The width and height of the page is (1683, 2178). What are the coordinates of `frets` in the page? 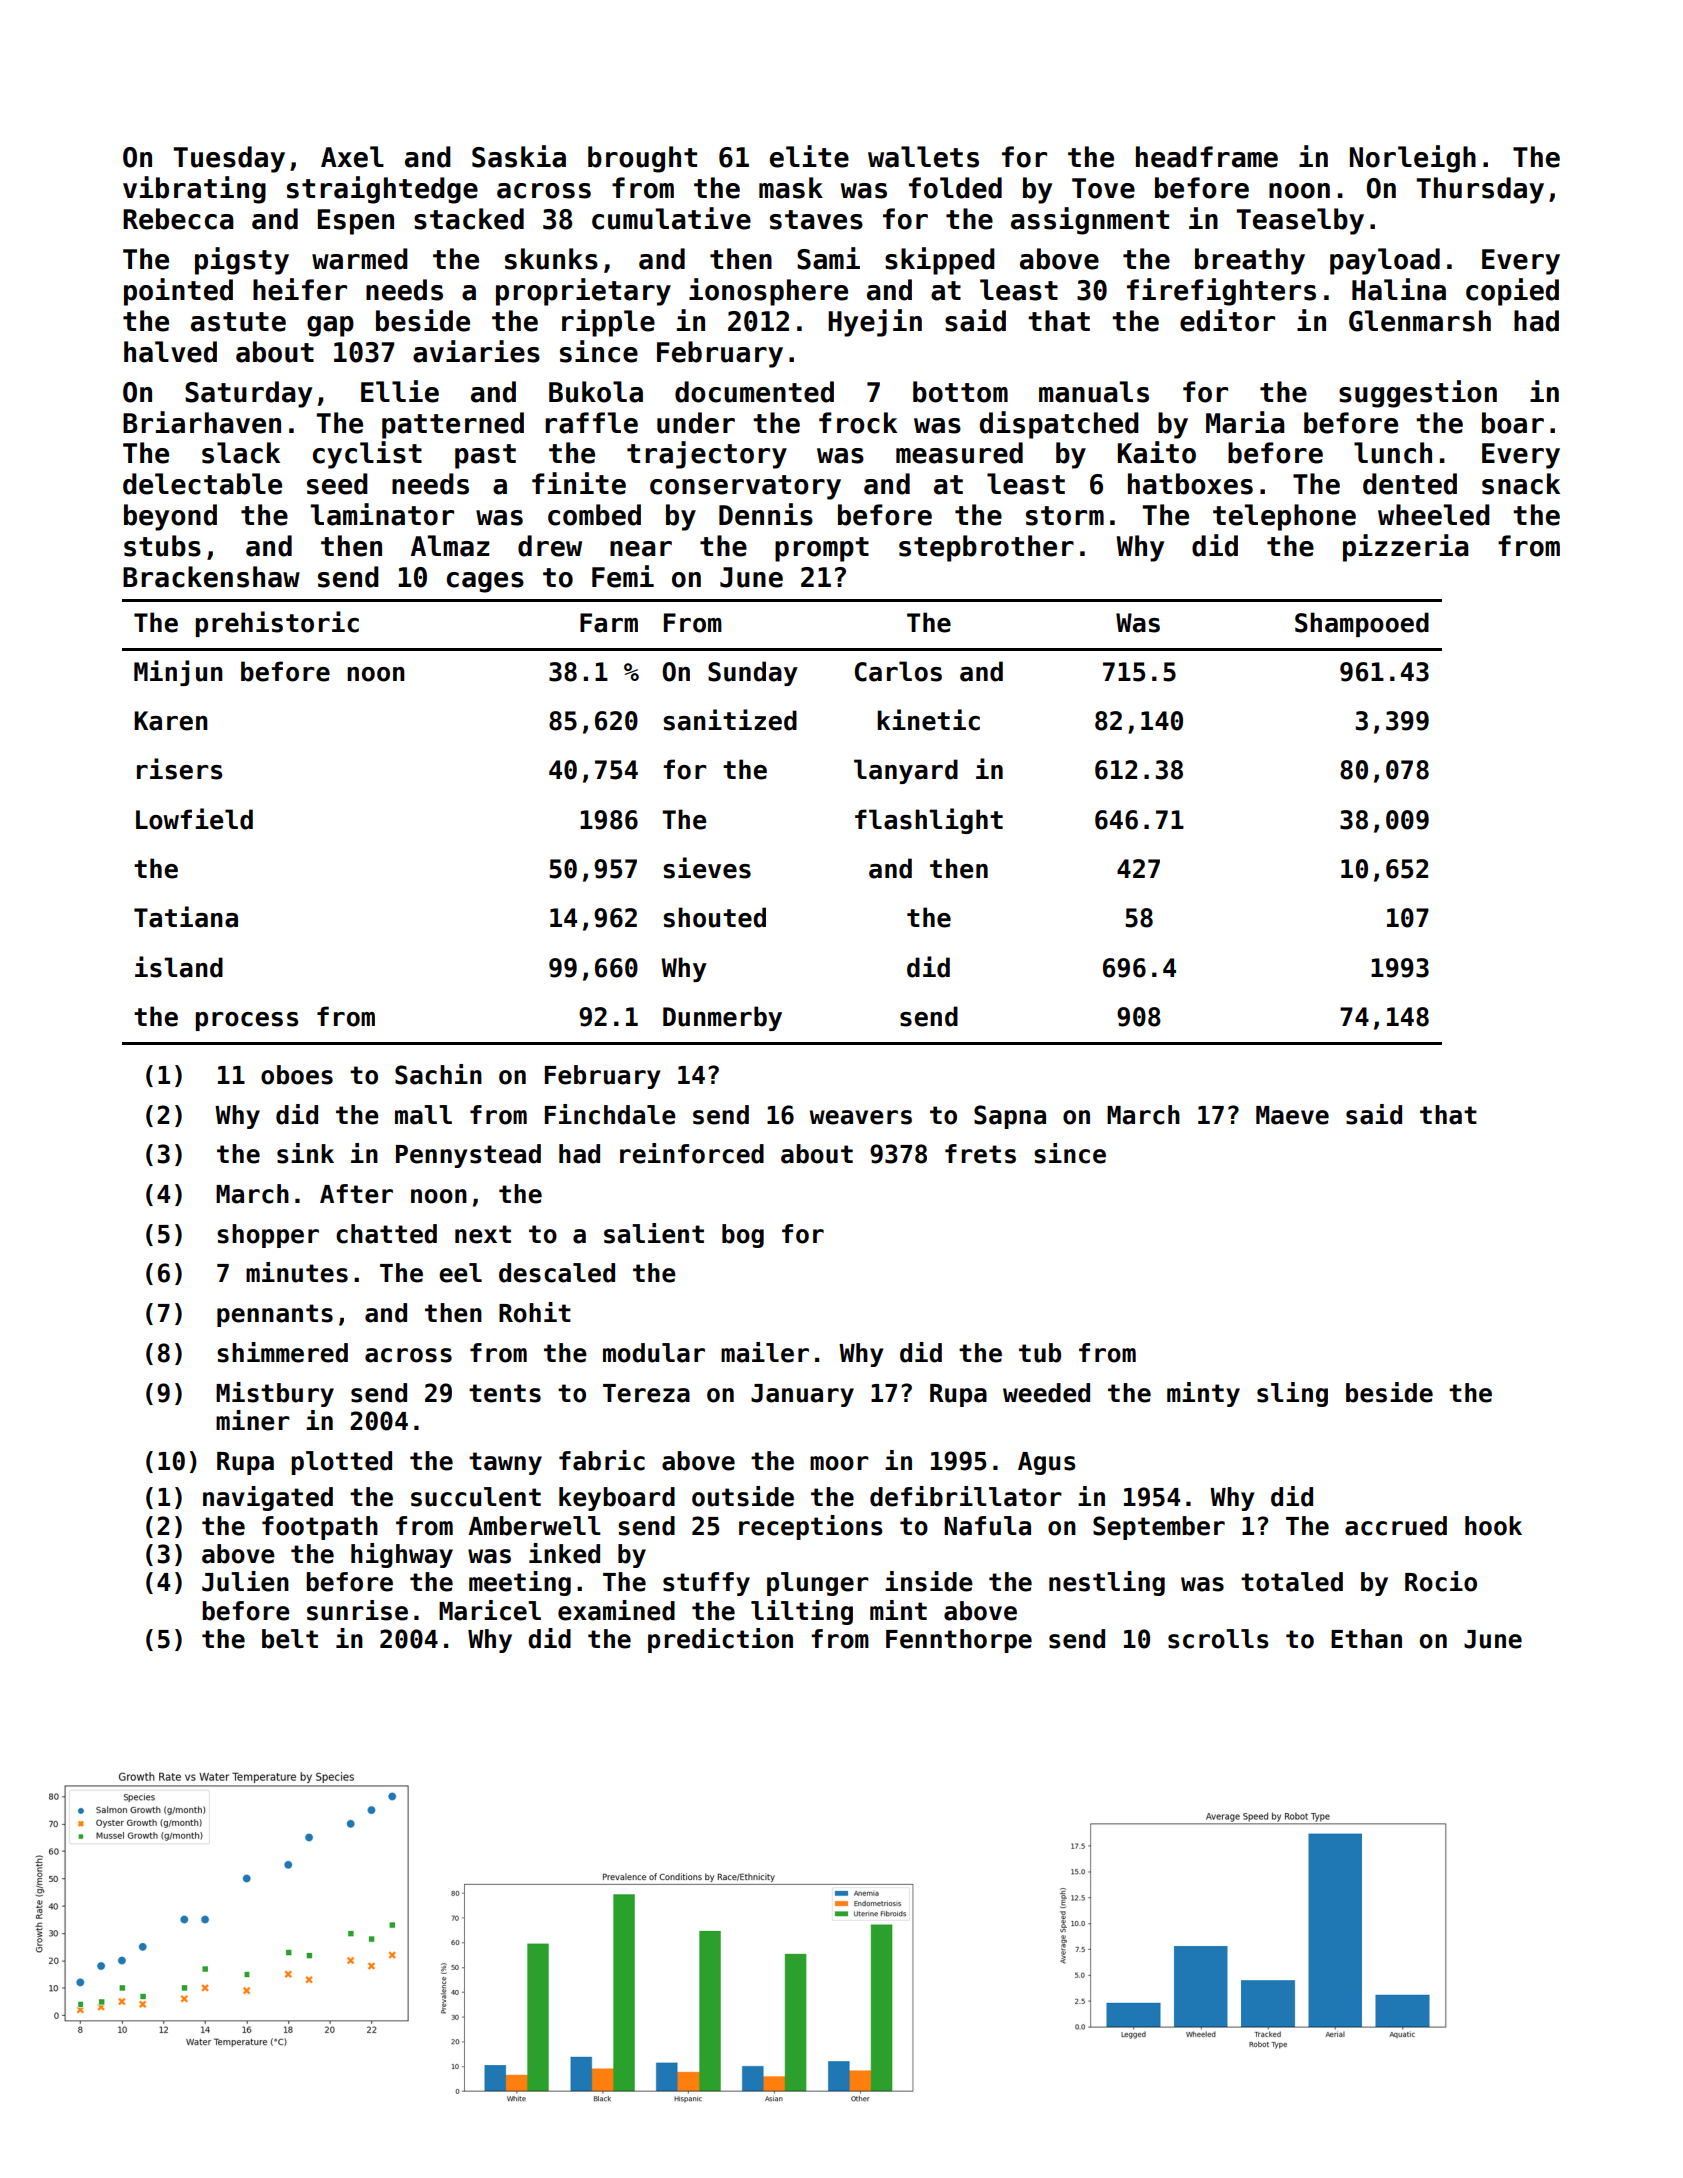 It's located at (980, 1154).
